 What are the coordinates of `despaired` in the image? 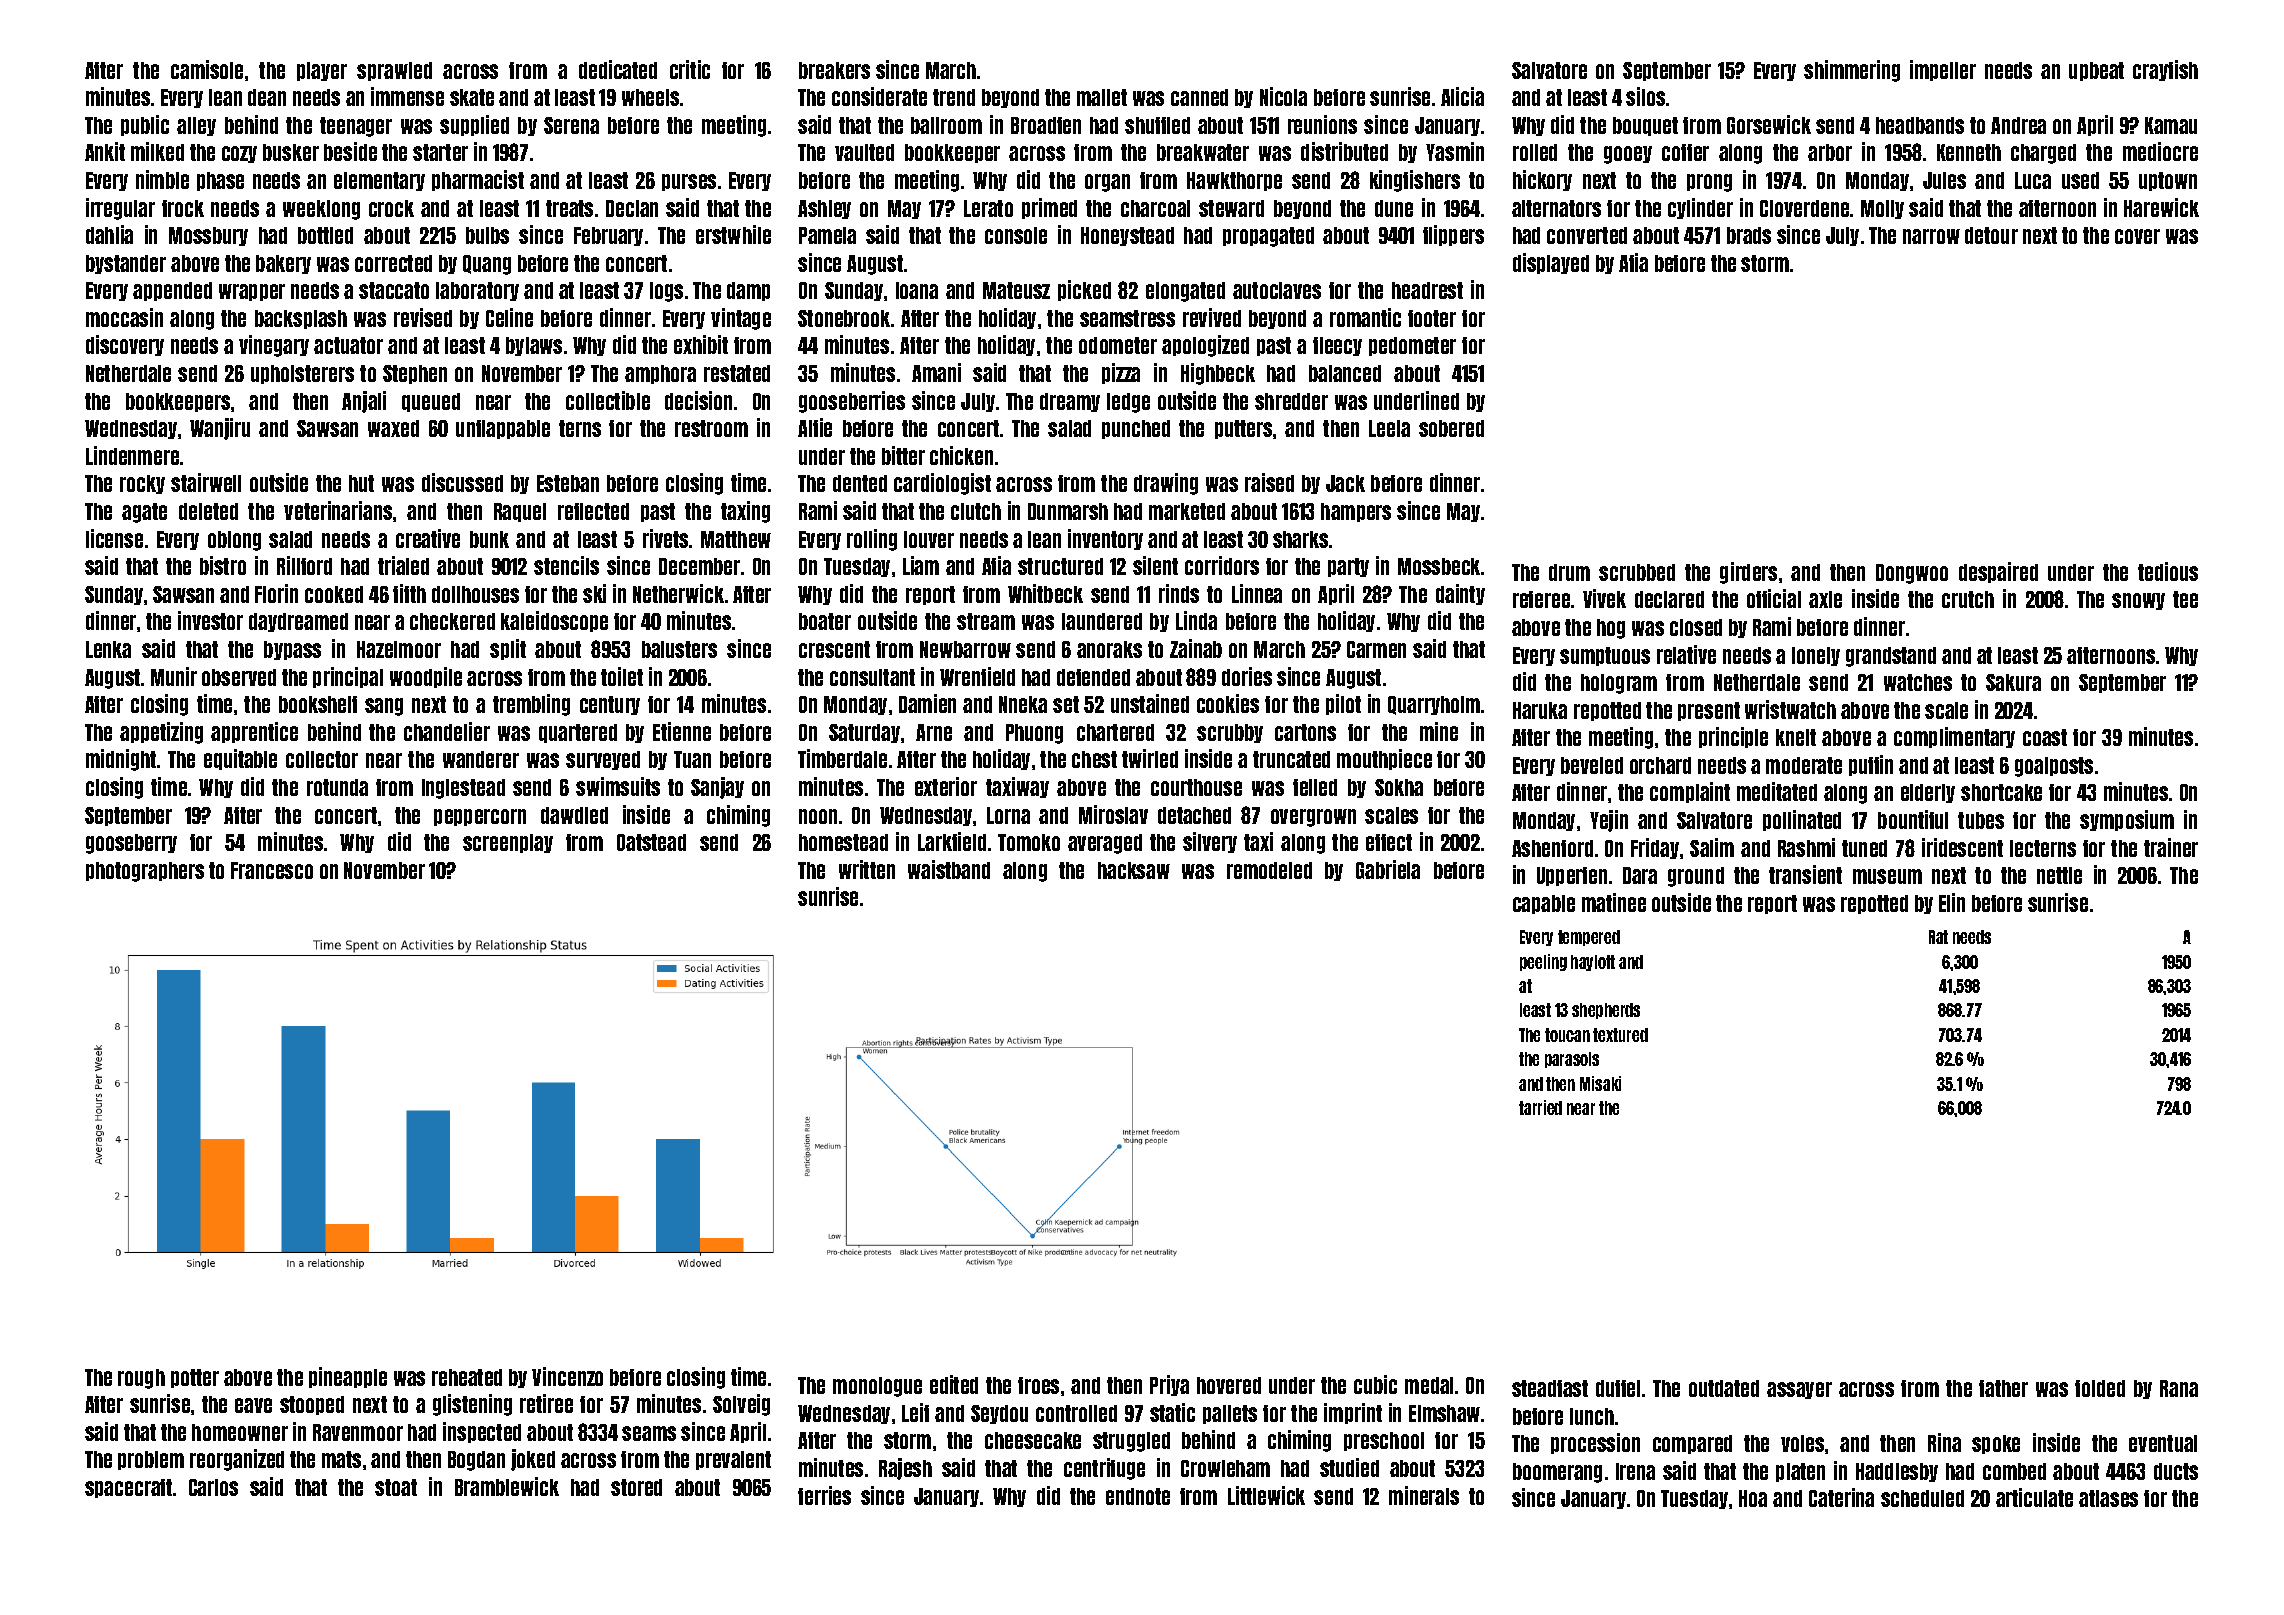 It's located at (1998, 572).
